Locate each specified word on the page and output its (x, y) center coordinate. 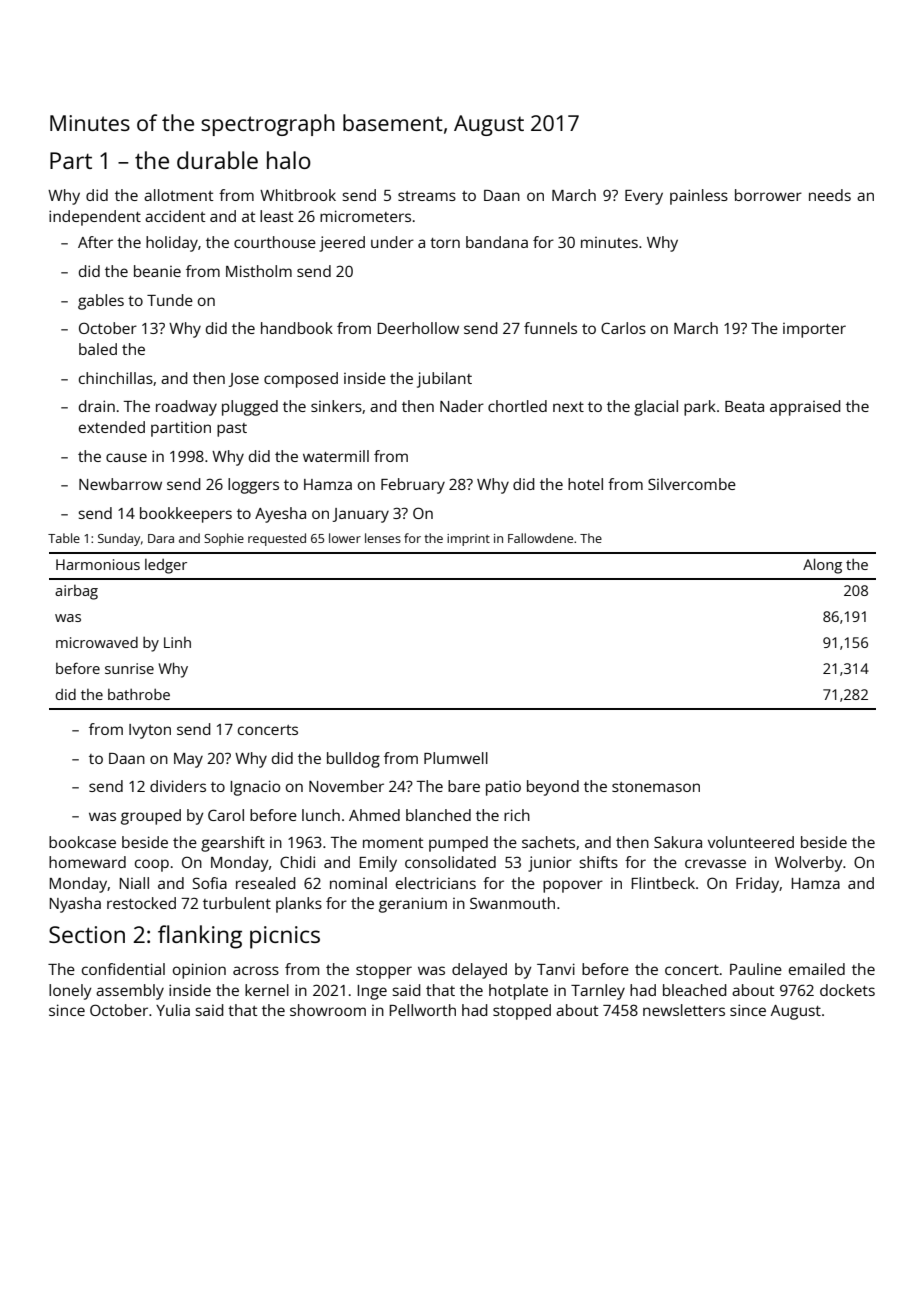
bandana (497, 242)
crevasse (715, 863)
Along (822, 566)
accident (175, 216)
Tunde (170, 300)
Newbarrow (120, 484)
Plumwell (456, 758)
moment (393, 843)
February (413, 486)
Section (87, 934)
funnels (550, 328)
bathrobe (139, 694)
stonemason (656, 787)
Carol (226, 815)
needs (830, 195)
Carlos (623, 328)
